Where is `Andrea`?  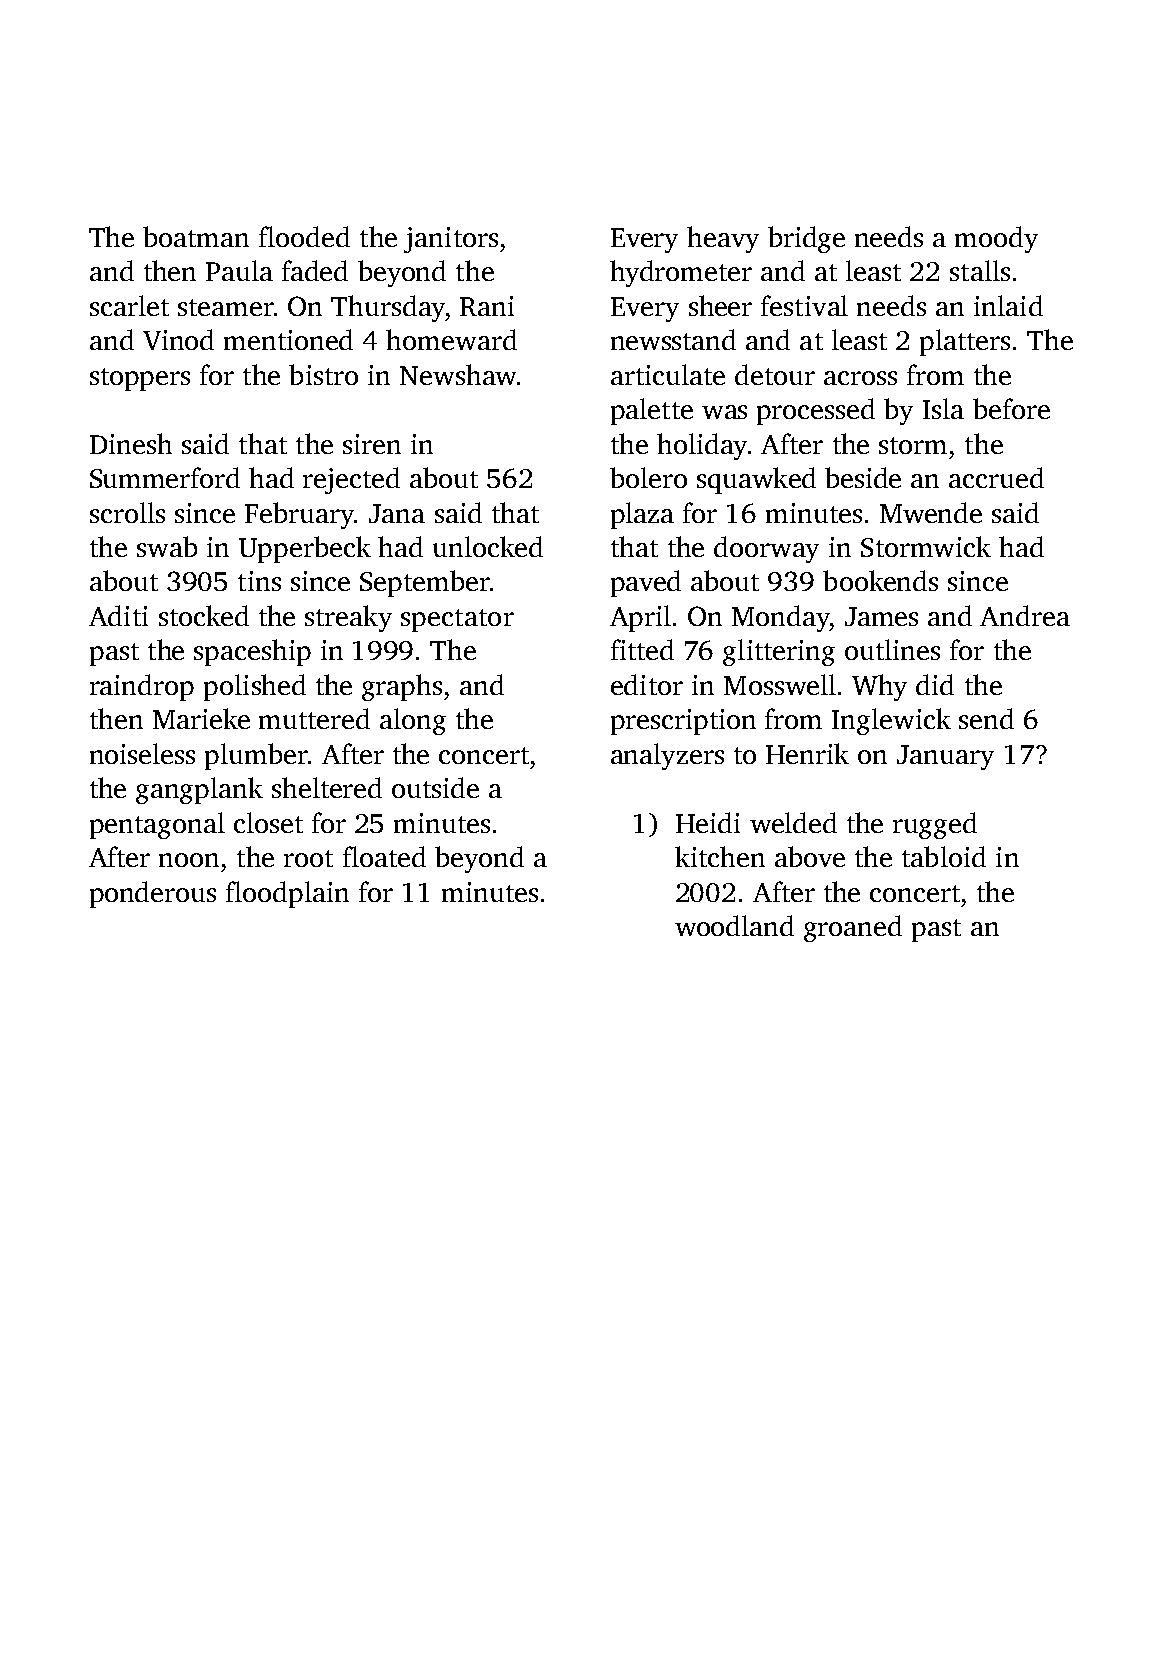
Andrea is located at coordinates (1025, 615).
